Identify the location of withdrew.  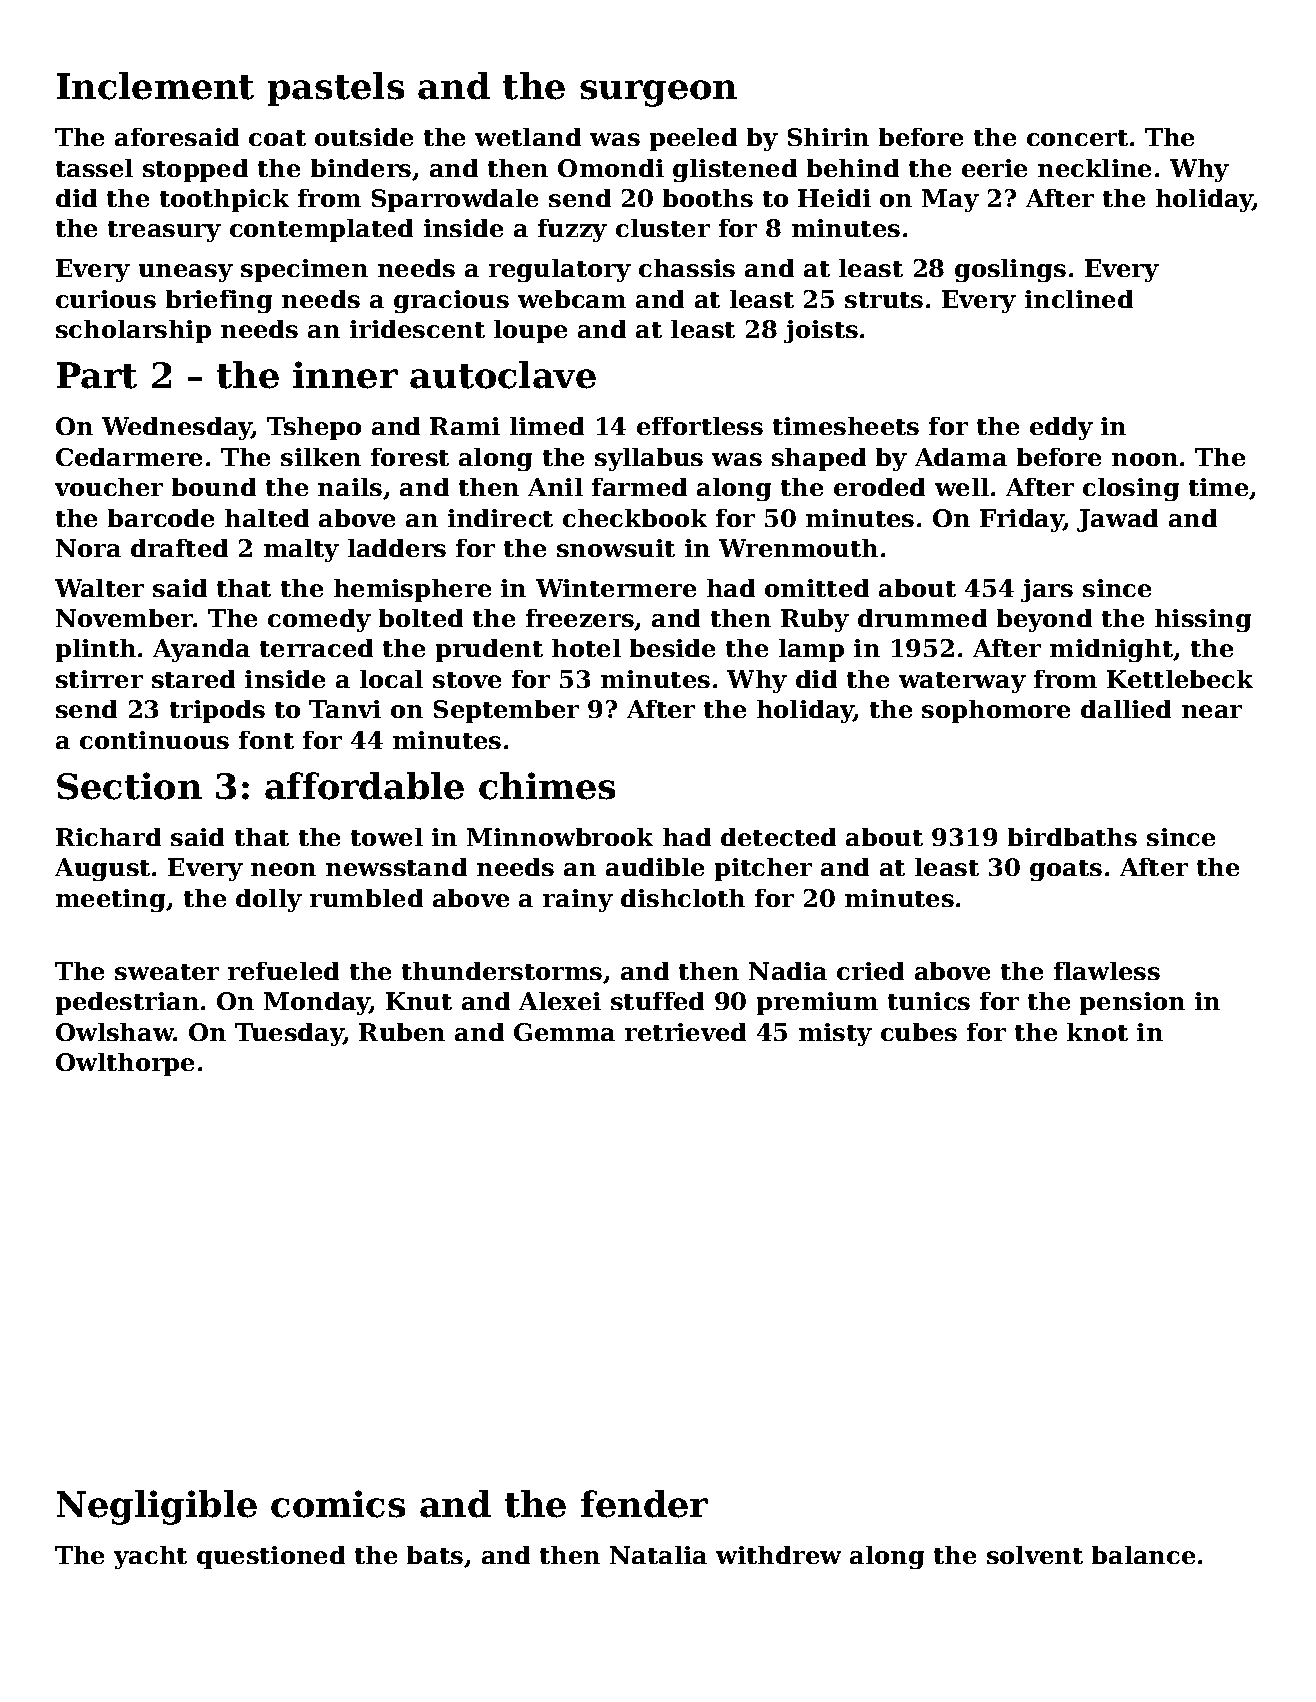
(778, 1555).
